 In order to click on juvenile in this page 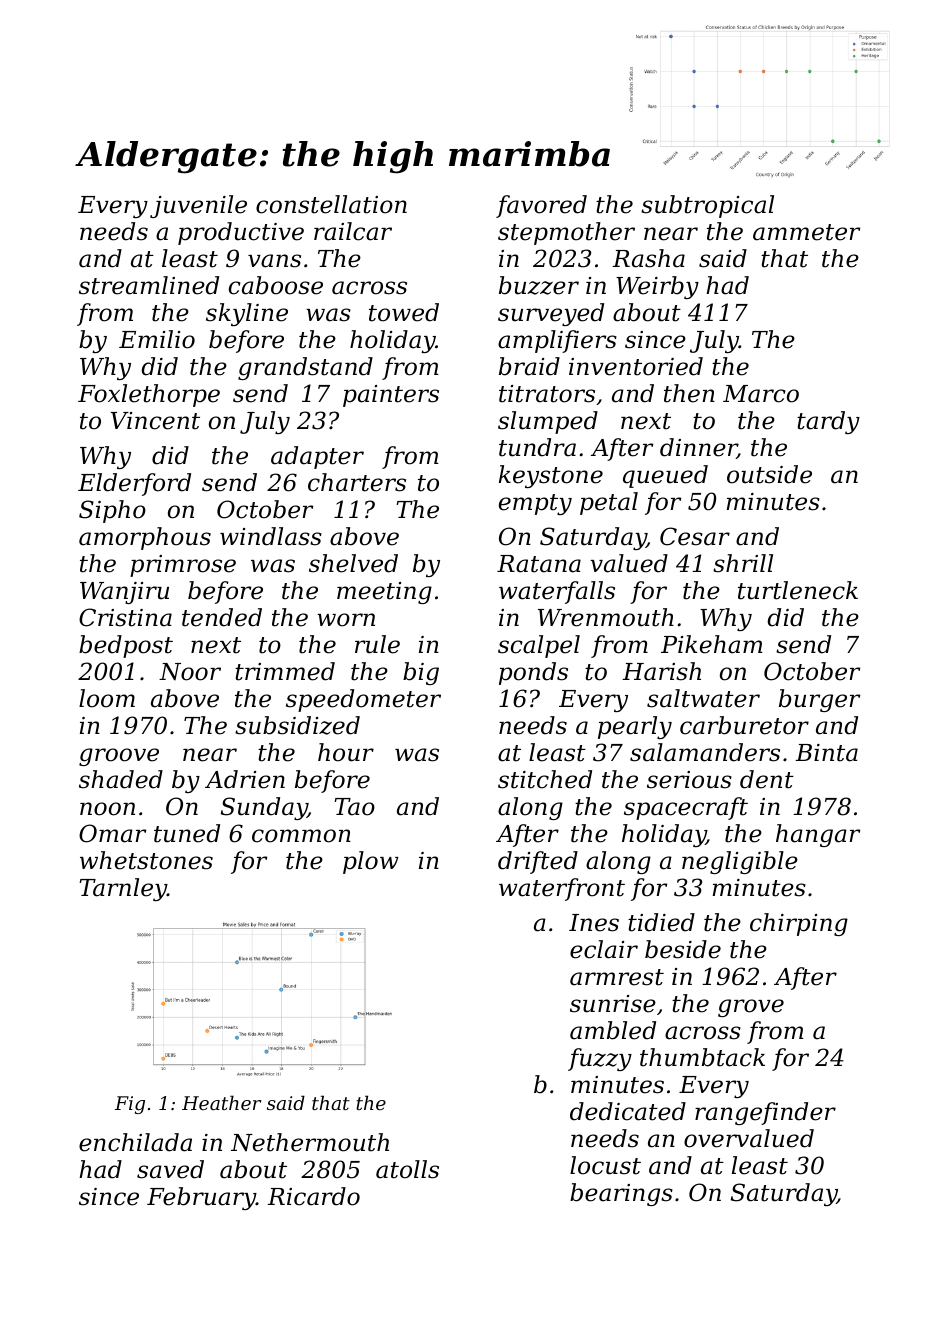, I will do `click(198, 206)`.
